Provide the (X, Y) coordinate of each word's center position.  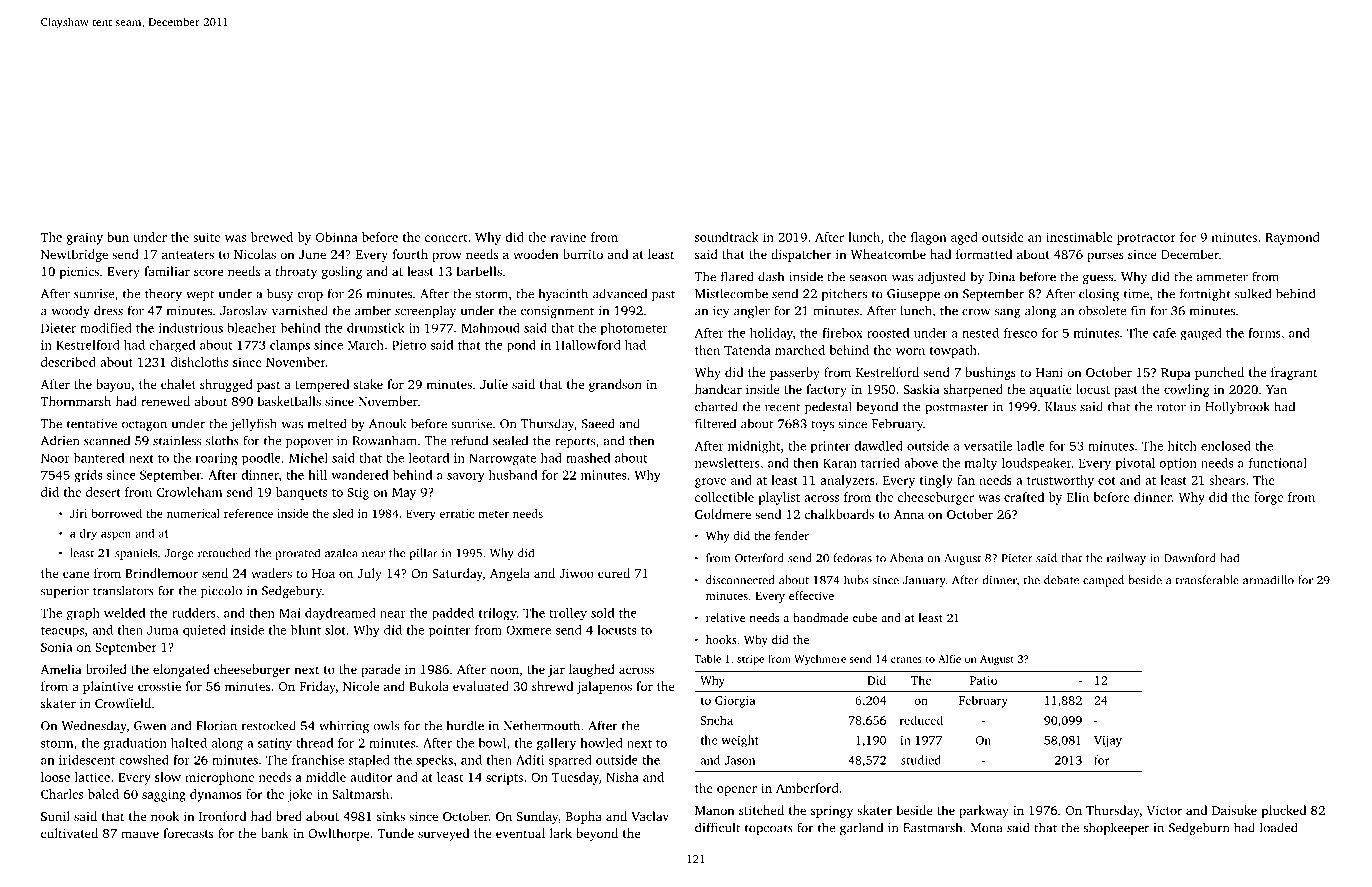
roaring (217, 459)
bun (118, 237)
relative (725, 617)
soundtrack (727, 237)
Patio (983, 680)
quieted (204, 631)
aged (964, 238)
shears (1227, 480)
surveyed (443, 834)
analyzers (848, 481)
